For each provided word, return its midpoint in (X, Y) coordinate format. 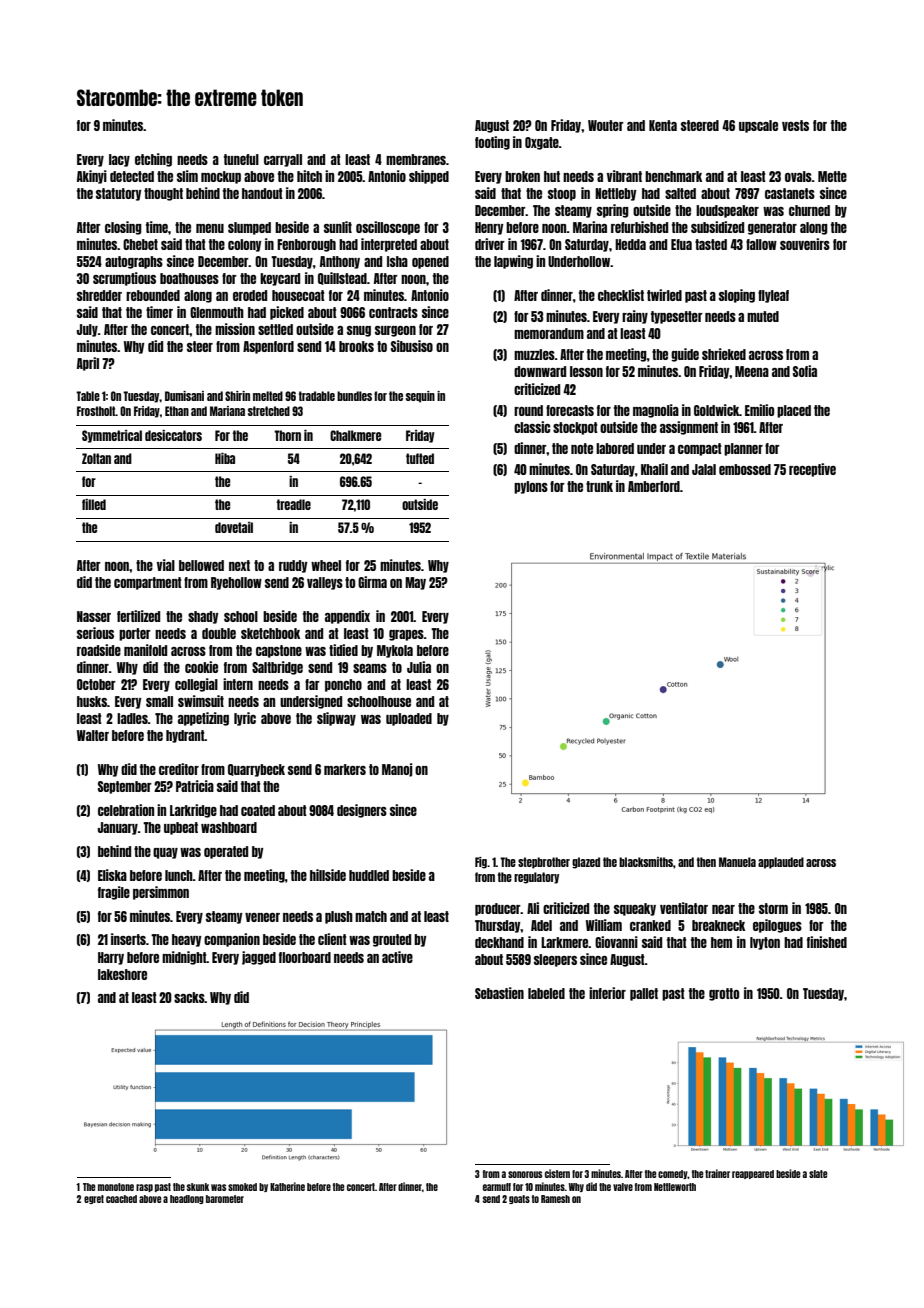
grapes (406, 635)
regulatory (536, 878)
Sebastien (499, 993)
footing (492, 143)
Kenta (663, 125)
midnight (184, 958)
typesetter (677, 317)
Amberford (654, 486)
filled (94, 504)
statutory (119, 194)
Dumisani (184, 396)
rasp (144, 1188)
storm (773, 908)
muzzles (534, 354)
